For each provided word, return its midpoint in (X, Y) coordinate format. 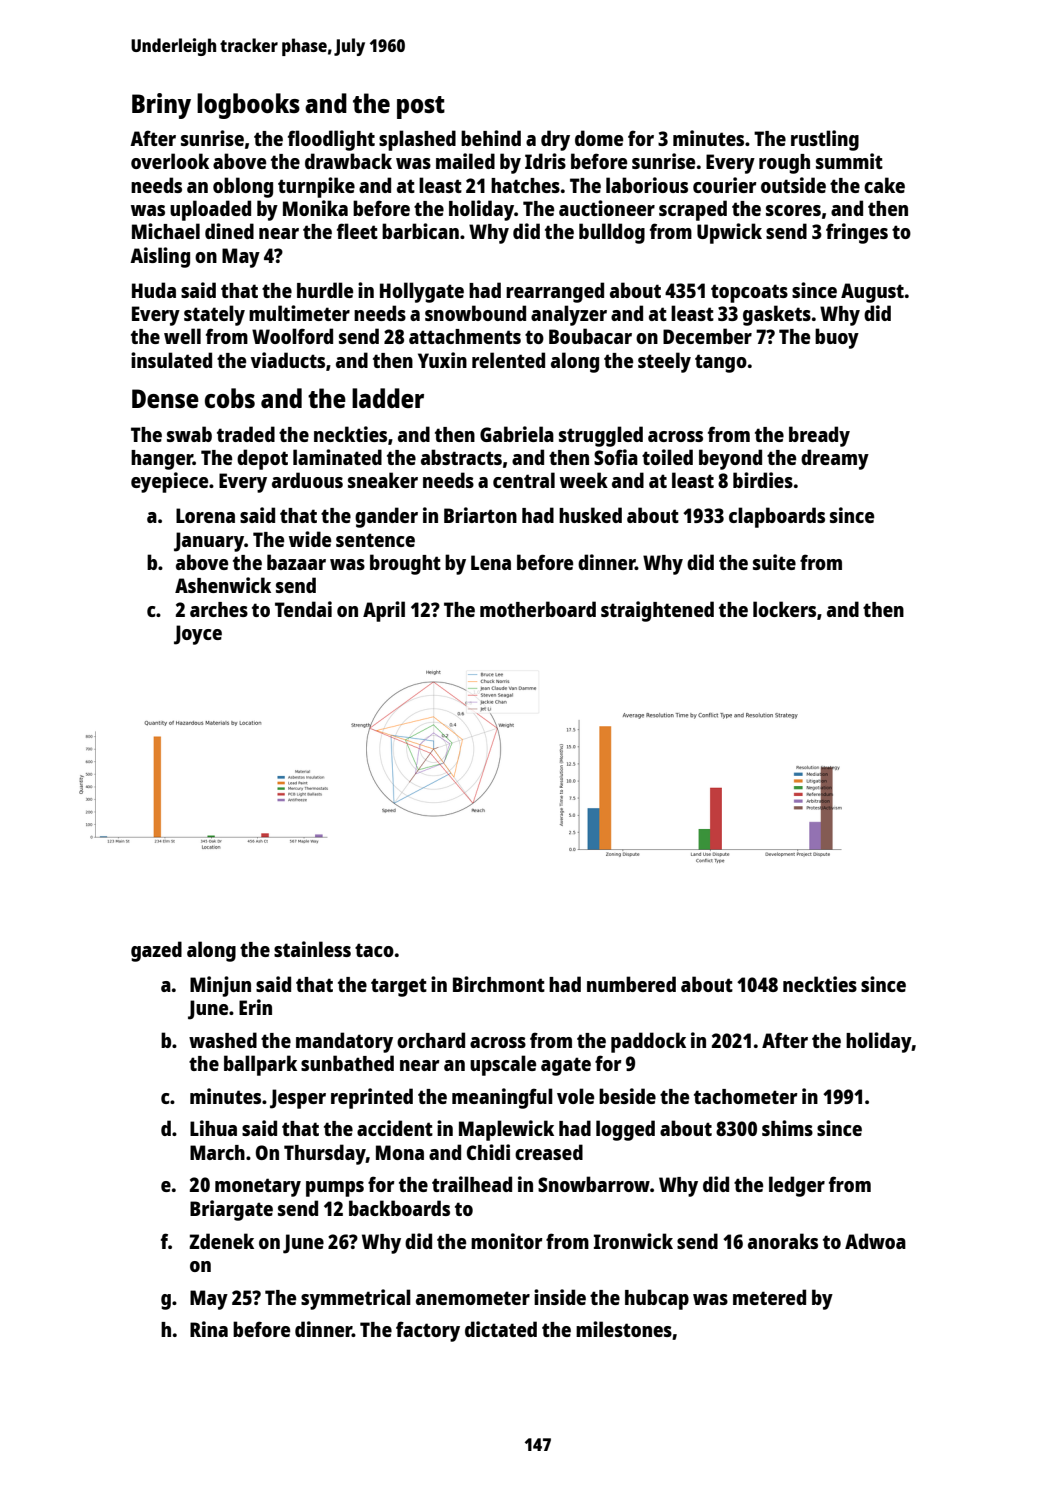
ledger (797, 1186)
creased (549, 1152)
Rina (209, 1329)
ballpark (260, 1065)
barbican (420, 231)
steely (664, 362)
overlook (170, 161)
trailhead (472, 1184)
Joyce (198, 635)
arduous (307, 480)
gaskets (777, 315)
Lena (491, 562)
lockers (784, 609)
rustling (825, 140)
